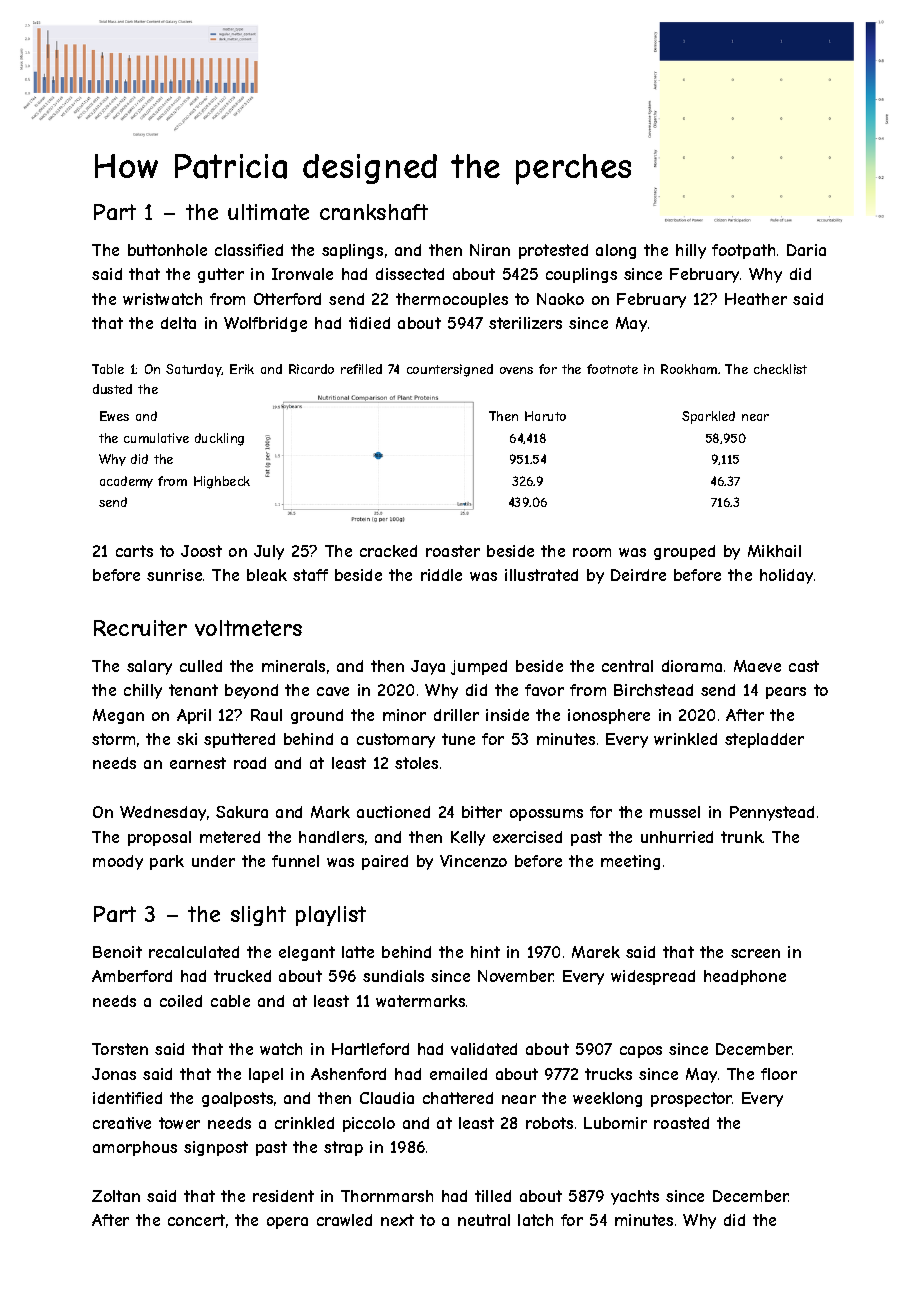 The image size is (924, 1314). I want to click on Torsten, so click(120, 1049).
